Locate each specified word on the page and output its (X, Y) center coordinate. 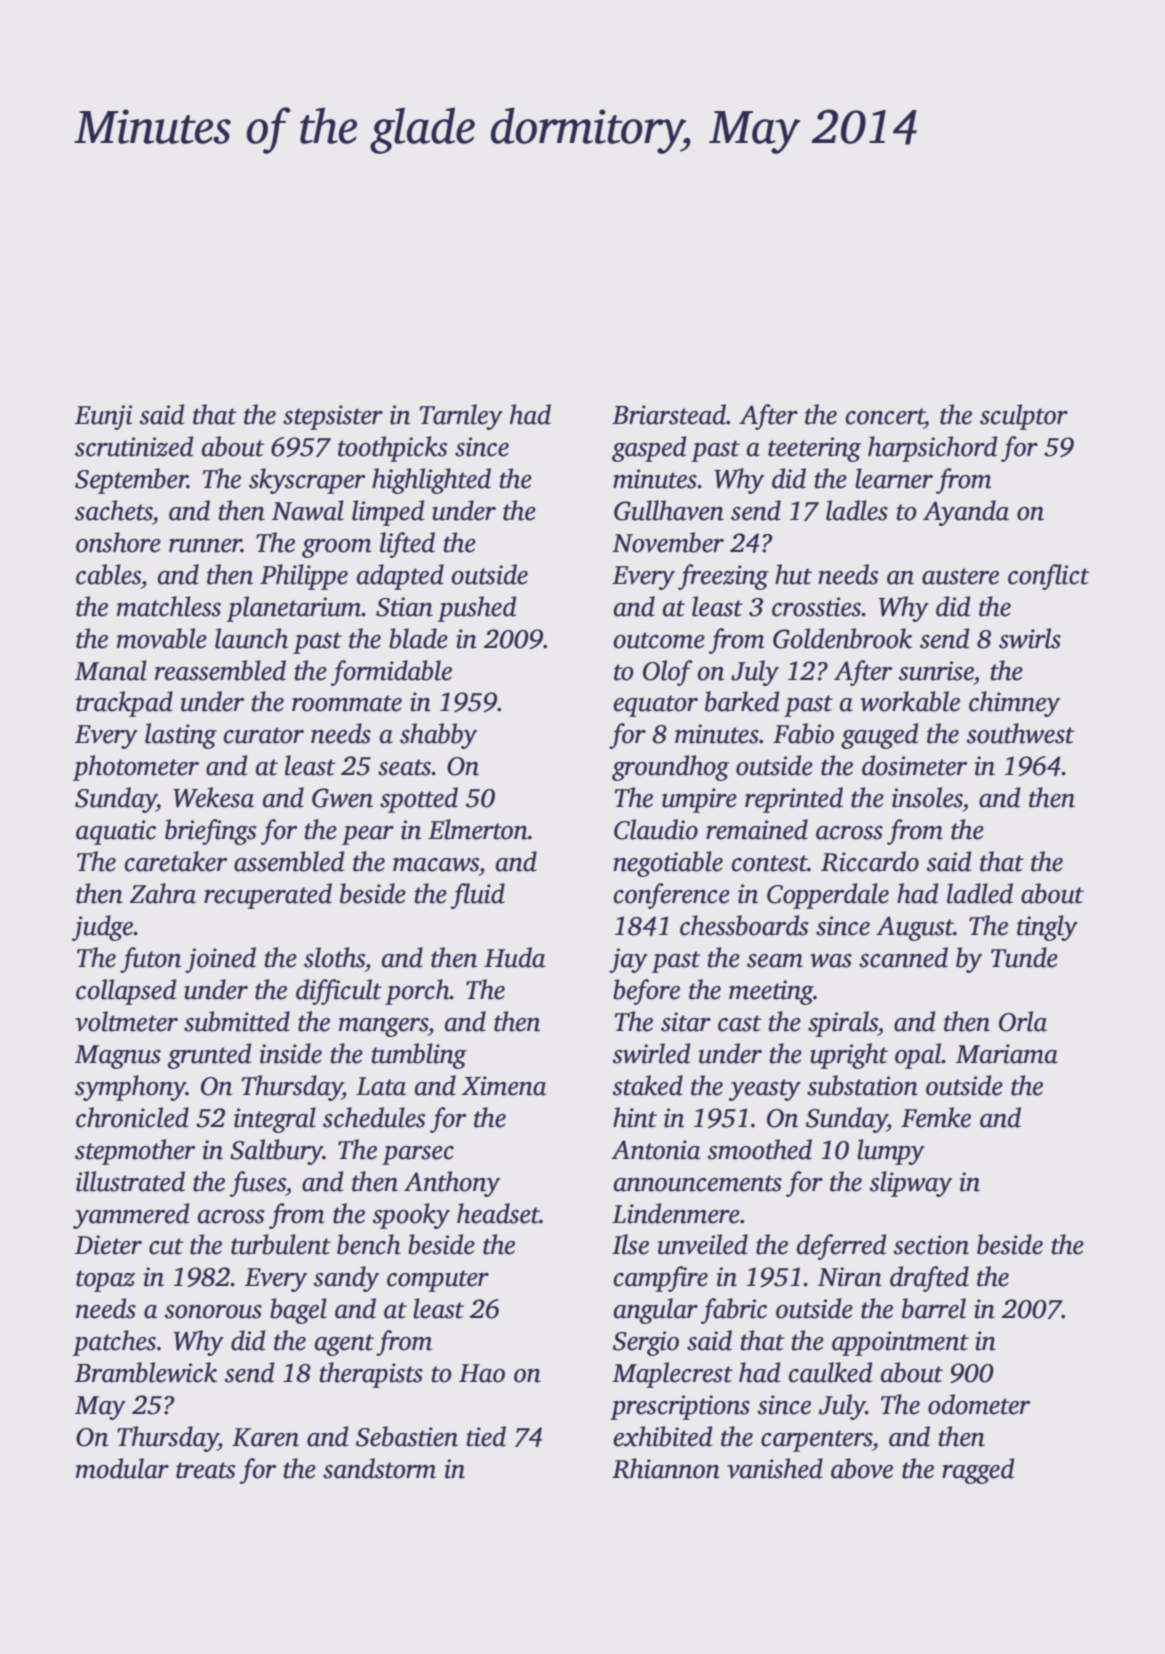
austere (960, 576)
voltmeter (126, 1021)
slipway (911, 1184)
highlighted (431, 481)
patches (114, 1343)
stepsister (333, 417)
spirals (843, 1024)
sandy (346, 1279)
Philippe (304, 577)
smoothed (760, 1149)
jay (628, 960)
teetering (814, 449)
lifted (407, 545)
